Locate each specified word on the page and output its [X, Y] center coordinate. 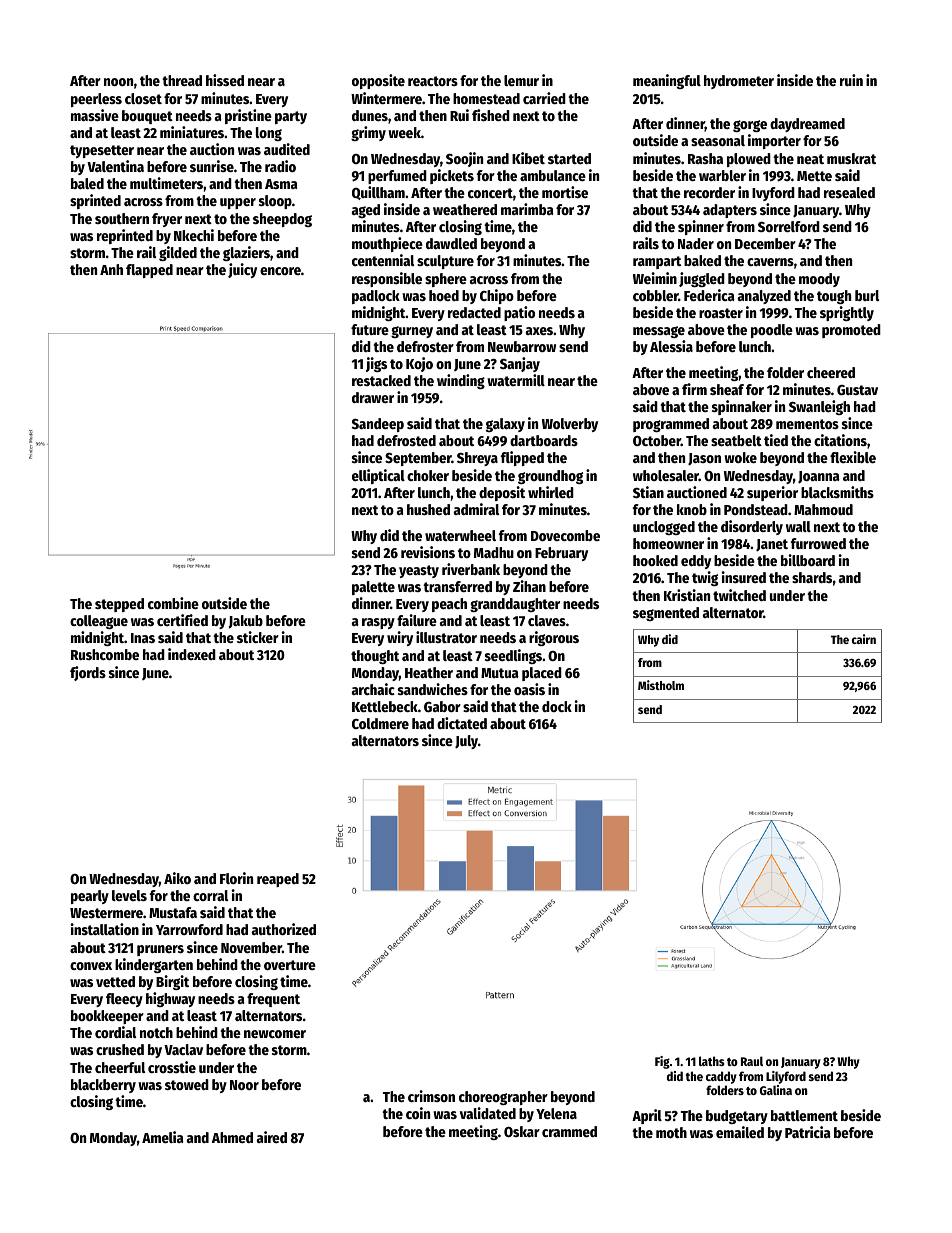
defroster [425, 346]
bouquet [147, 117]
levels [129, 895]
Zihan [529, 586]
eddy [696, 562]
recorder [709, 192]
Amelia [163, 1137]
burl [867, 295]
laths [712, 1061]
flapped [149, 271]
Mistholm [661, 685]
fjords [88, 673]
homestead [486, 98]
